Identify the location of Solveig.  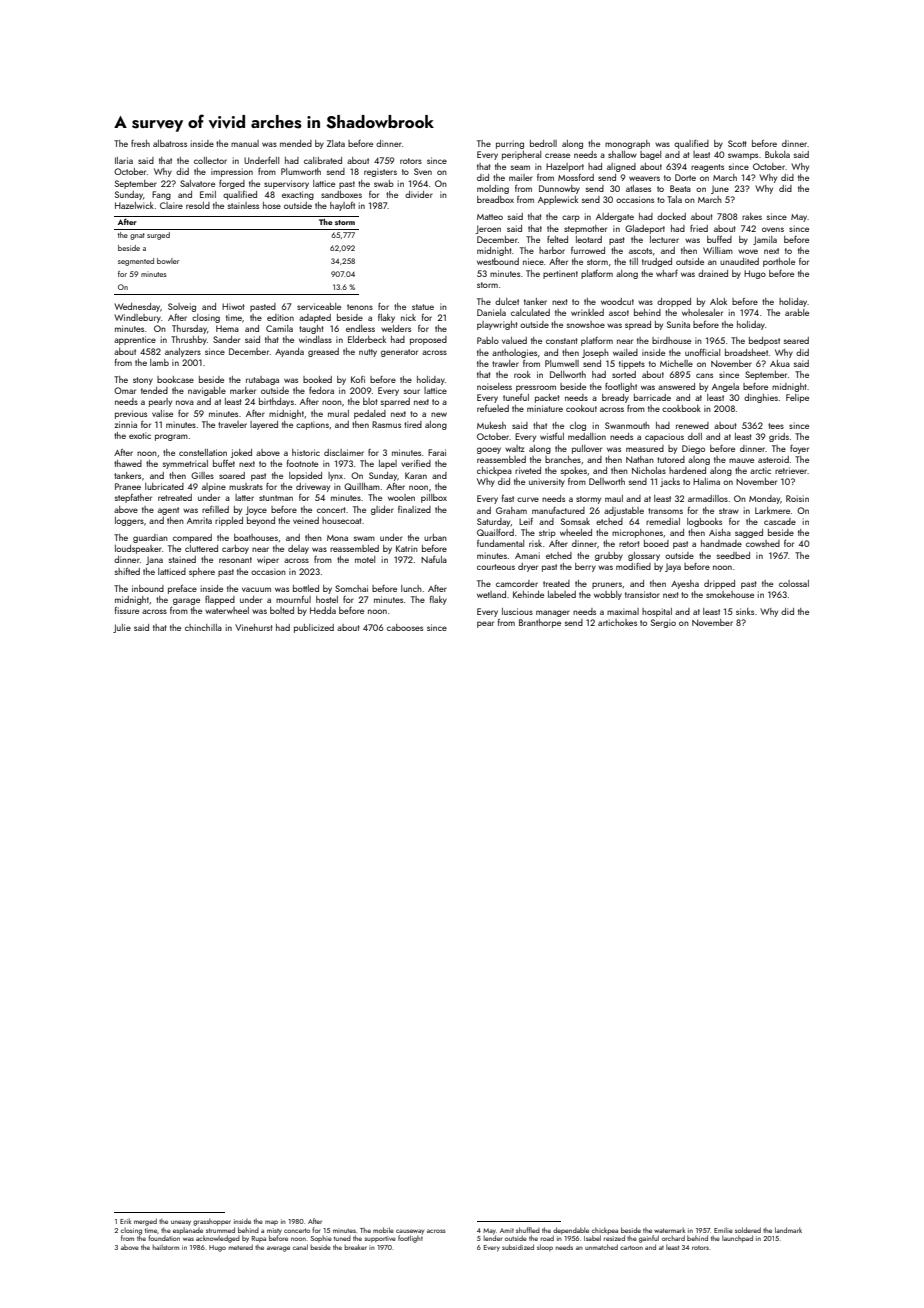
(182, 307).
